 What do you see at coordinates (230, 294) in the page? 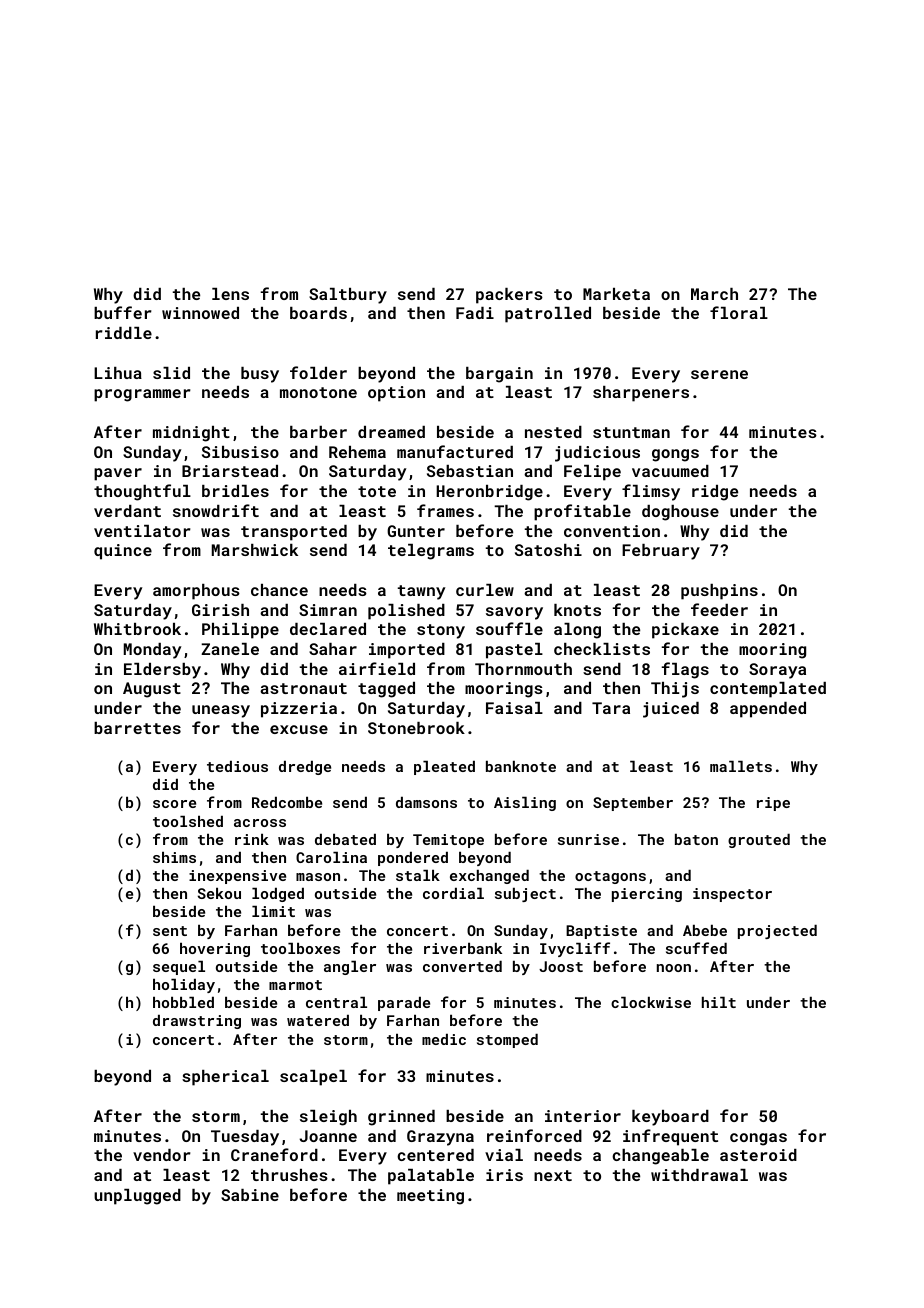
I see `lens` at bounding box center [230, 294].
